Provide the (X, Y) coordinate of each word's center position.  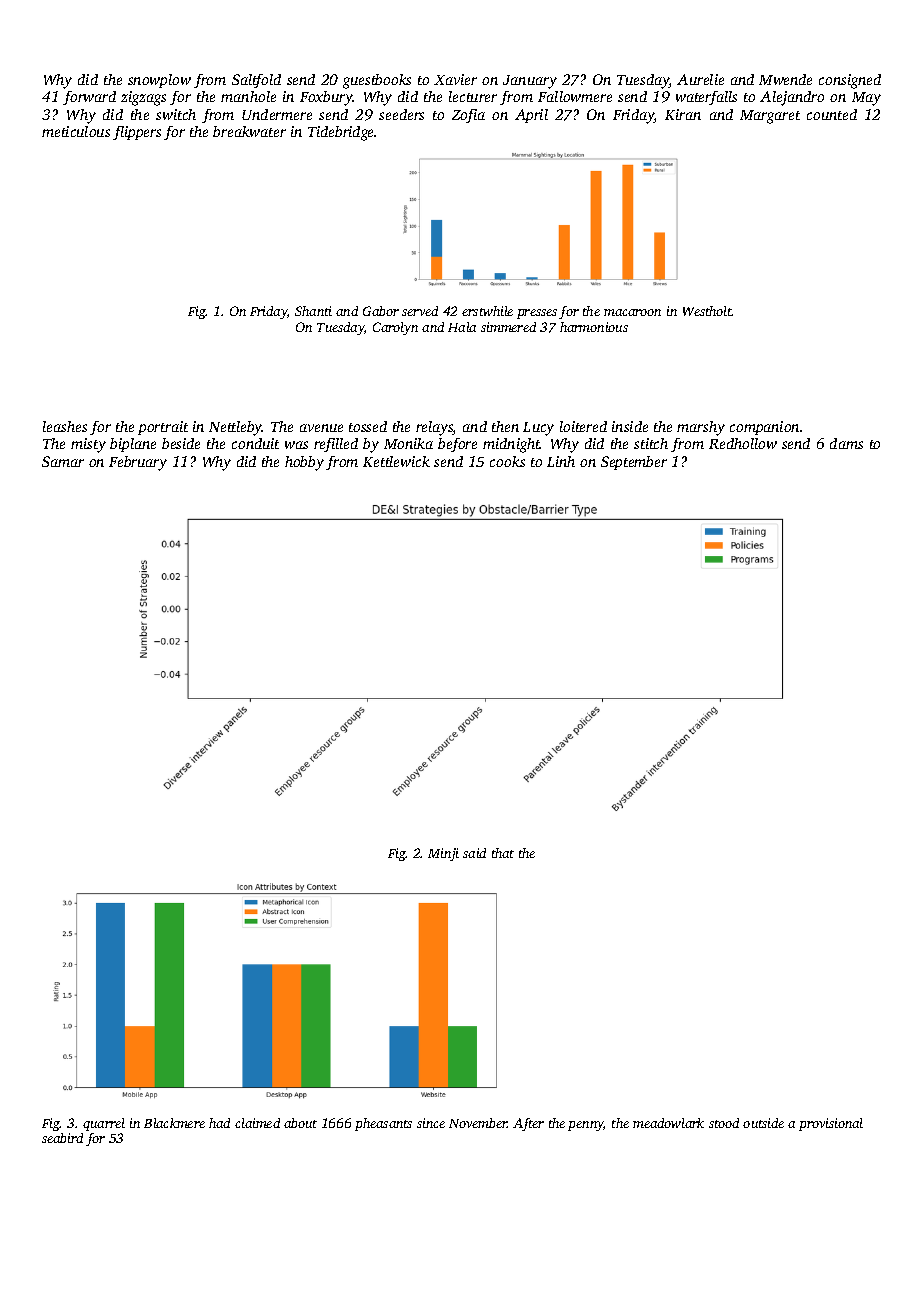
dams (846, 443)
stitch (651, 443)
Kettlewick (396, 461)
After (528, 1124)
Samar (63, 461)
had (219, 1123)
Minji (443, 854)
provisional (831, 1124)
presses (537, 314)
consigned (850, 81)
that (503, 853)
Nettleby (236, 428)
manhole (248, 96)
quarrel (104, 1124)
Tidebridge (341, 133)
